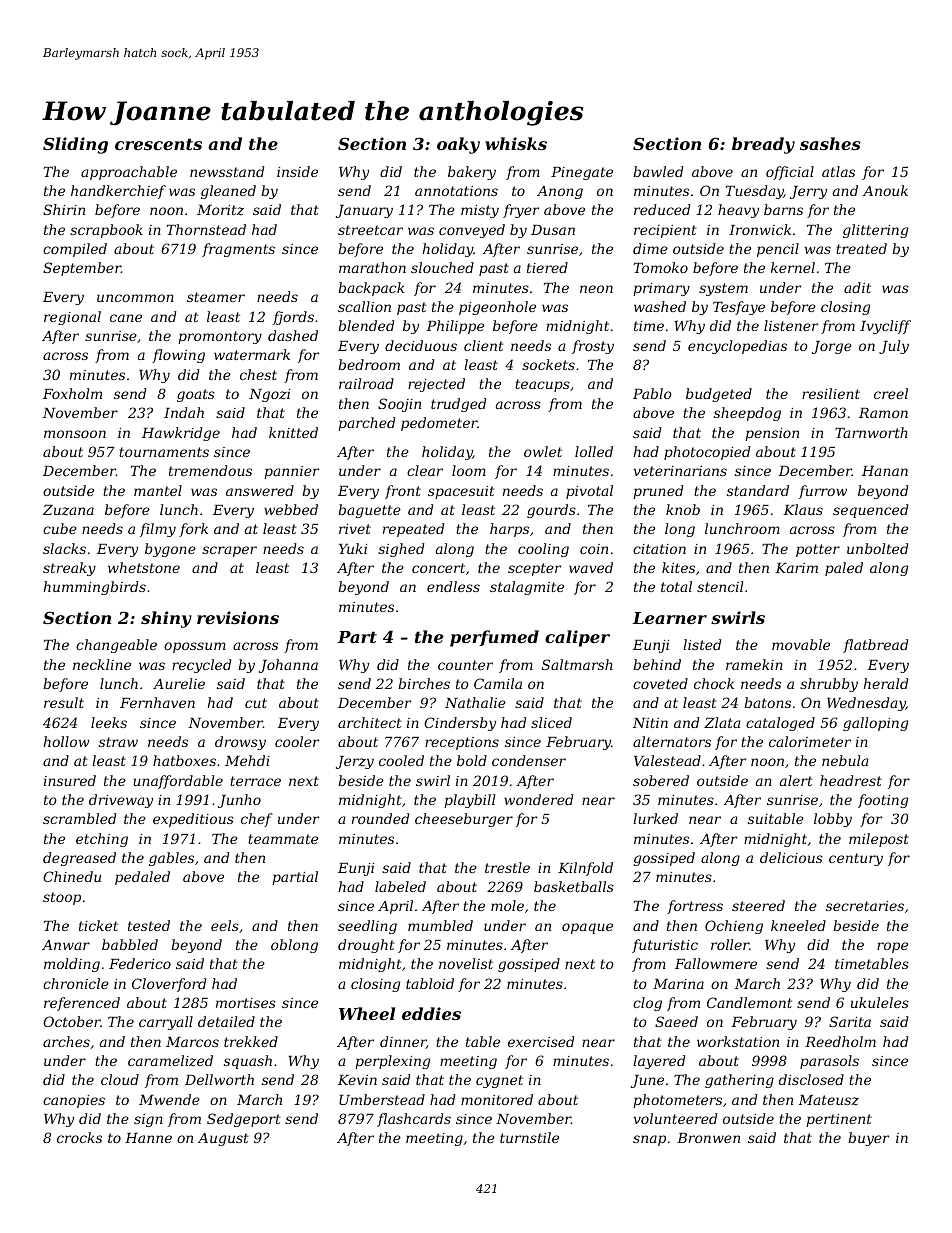  What do you see at coordinates (251, 1041) in the image?
I see `trekked` at bounding box center [251, 1041].
